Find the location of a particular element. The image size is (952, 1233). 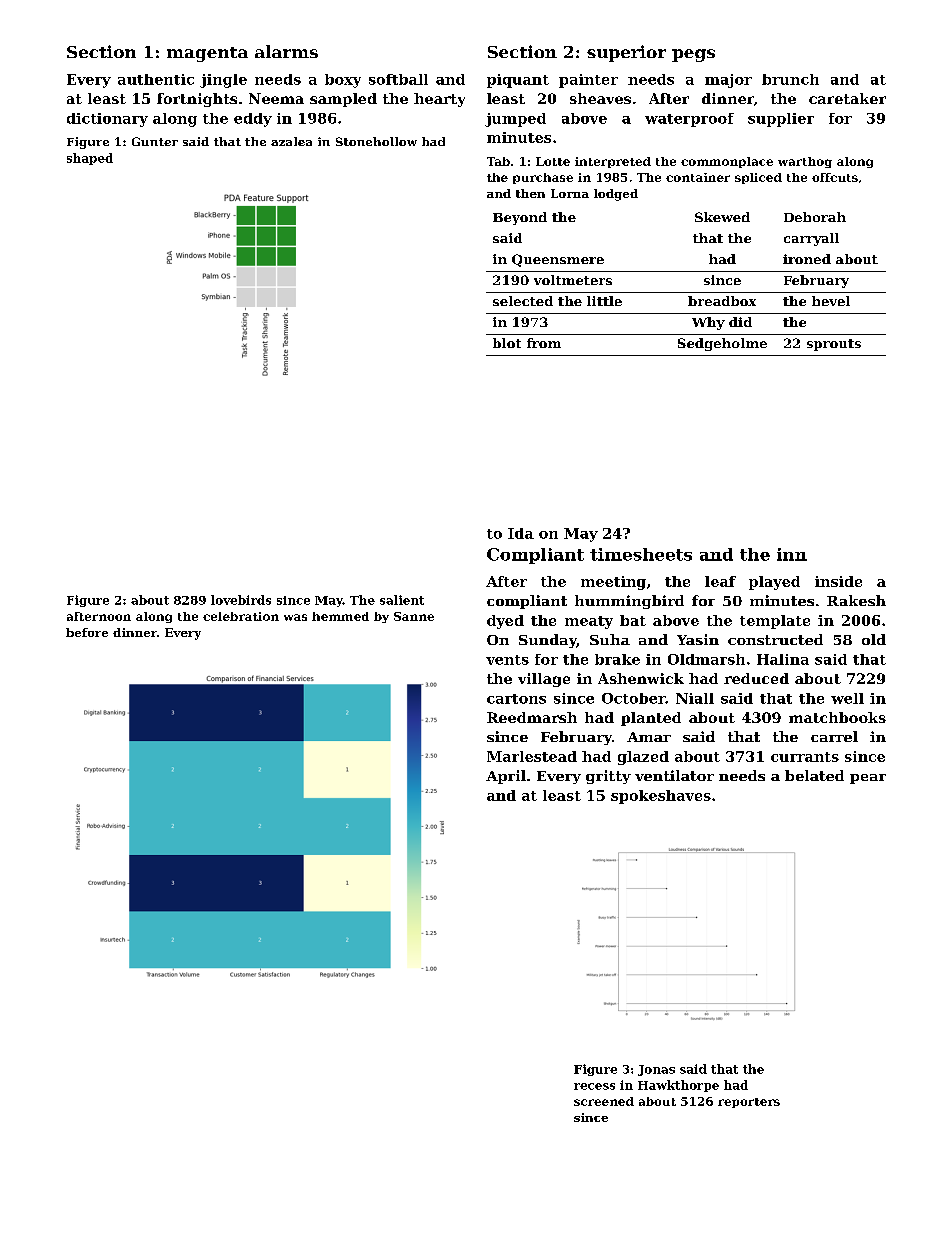

Sedgeholme is located at coordinates (722, 344).
